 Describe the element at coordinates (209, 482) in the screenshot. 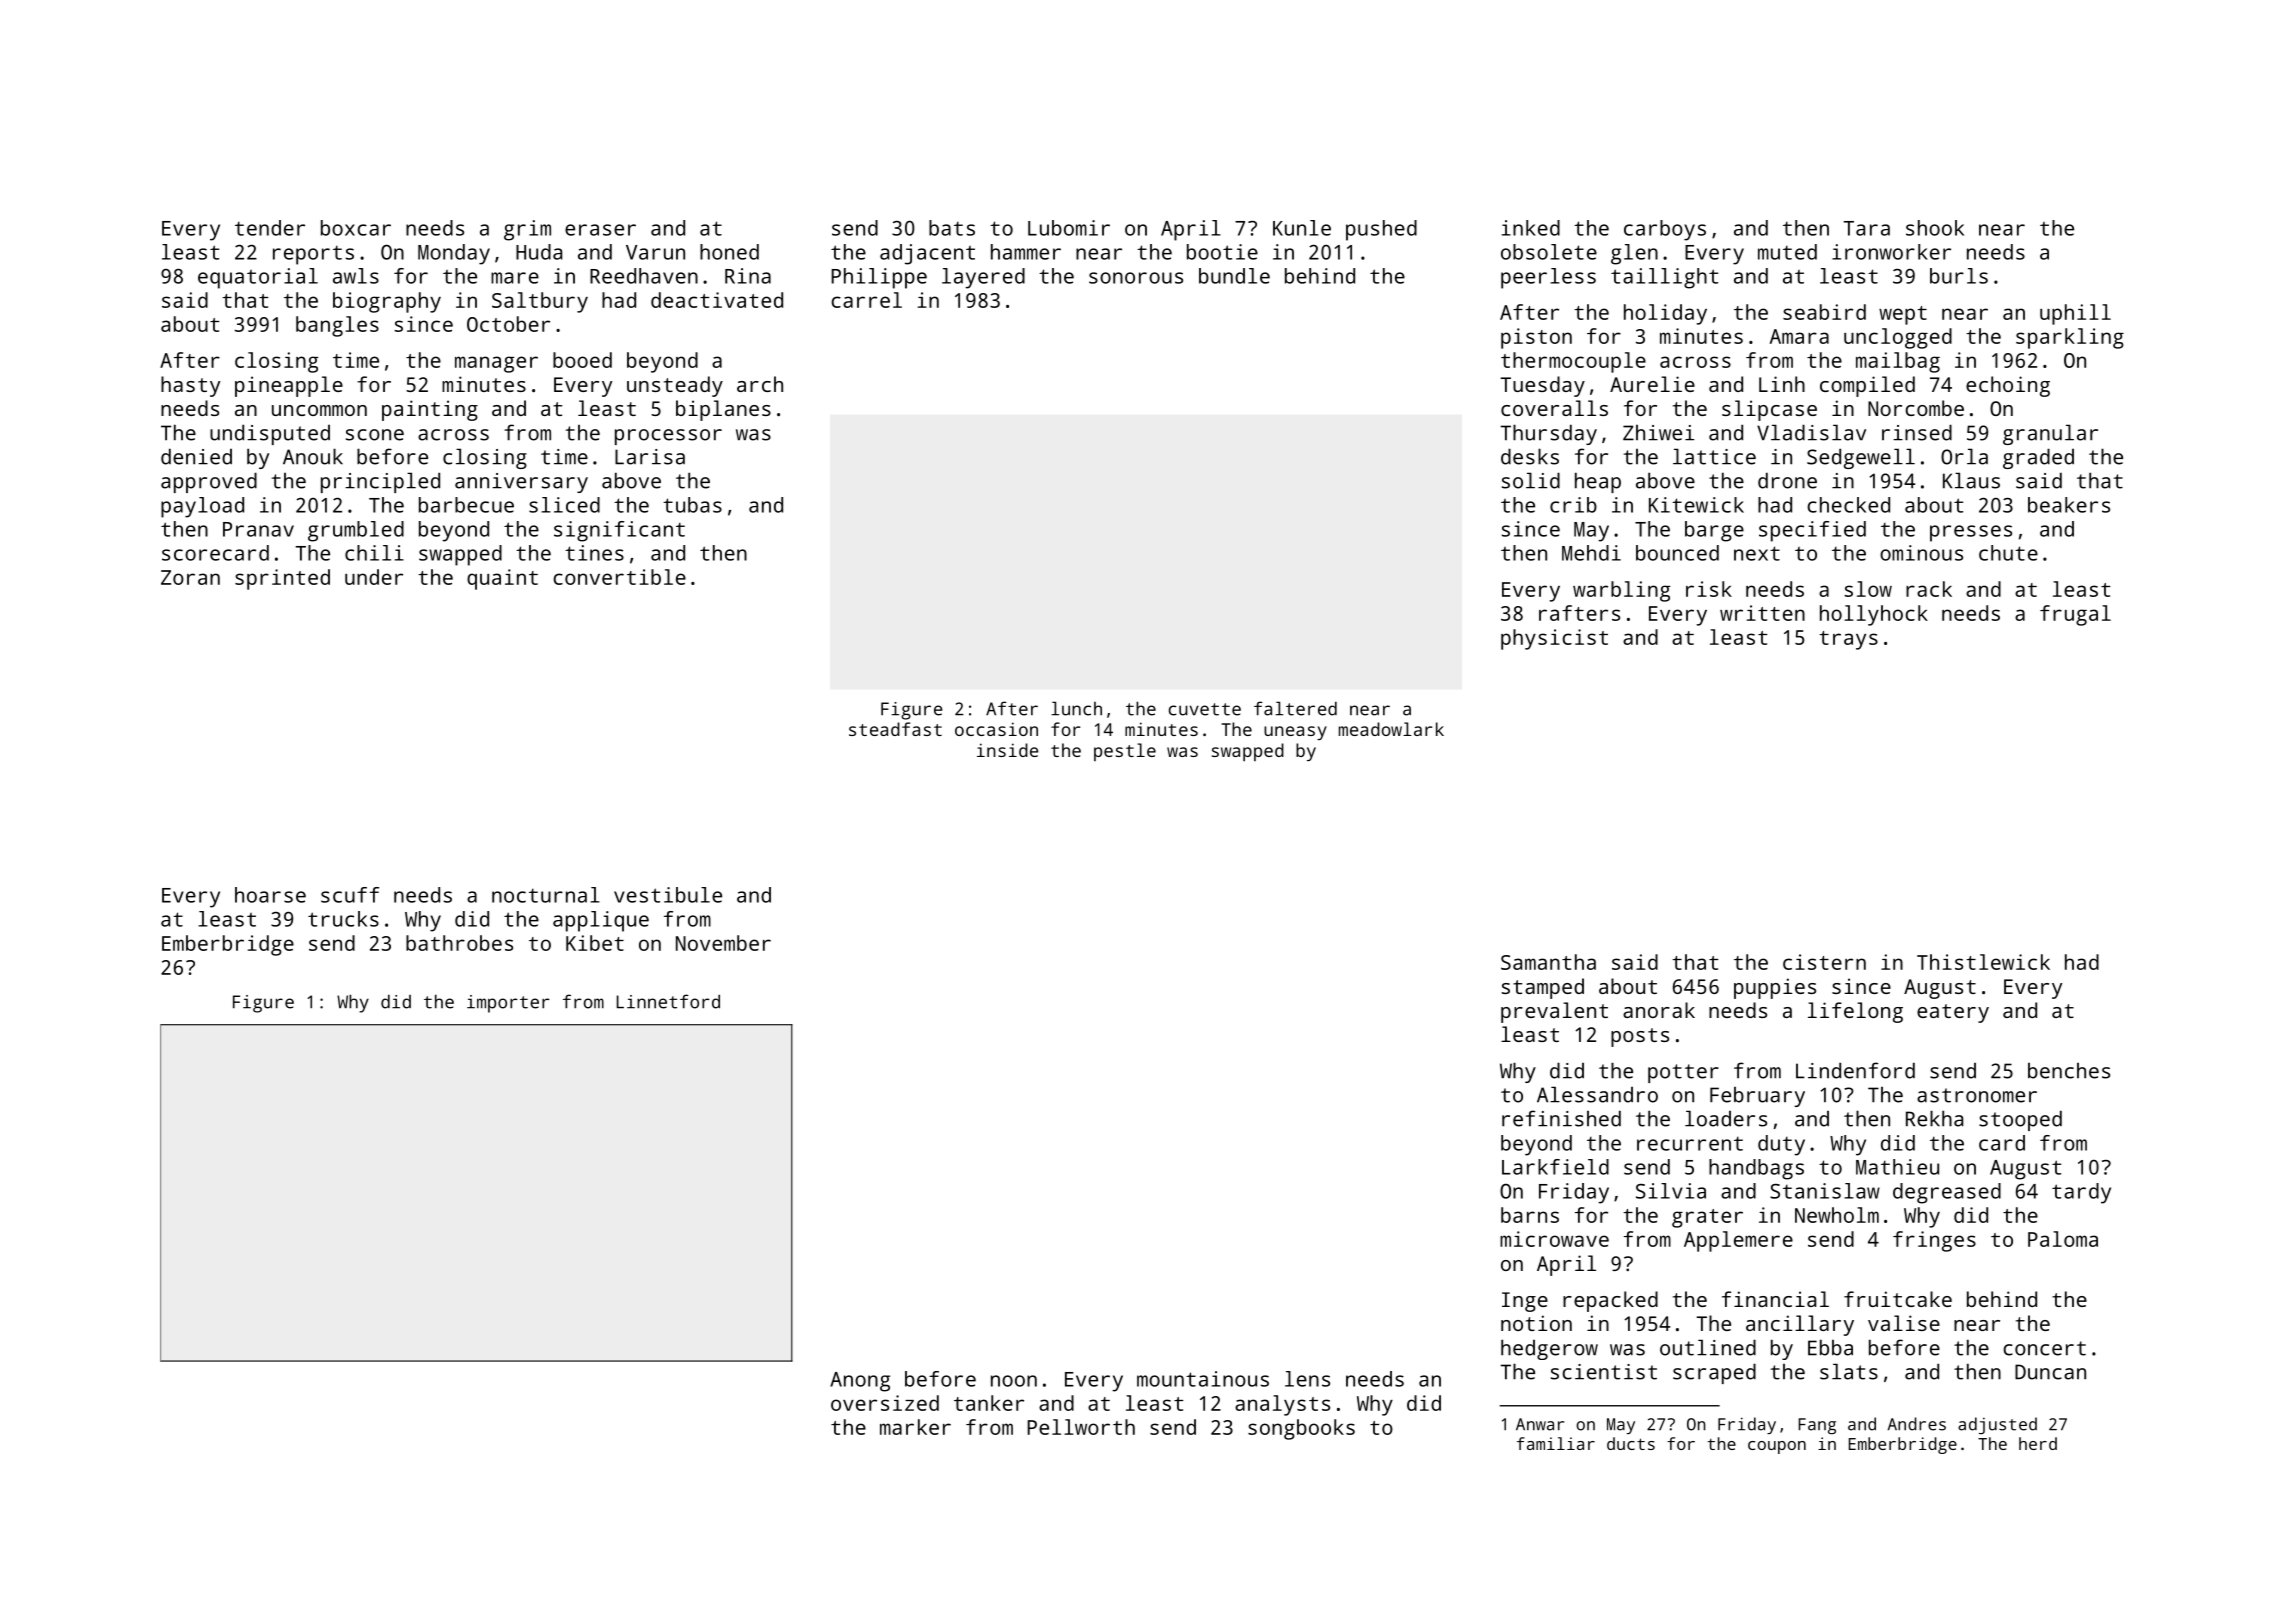

I see `approved` at that location.
